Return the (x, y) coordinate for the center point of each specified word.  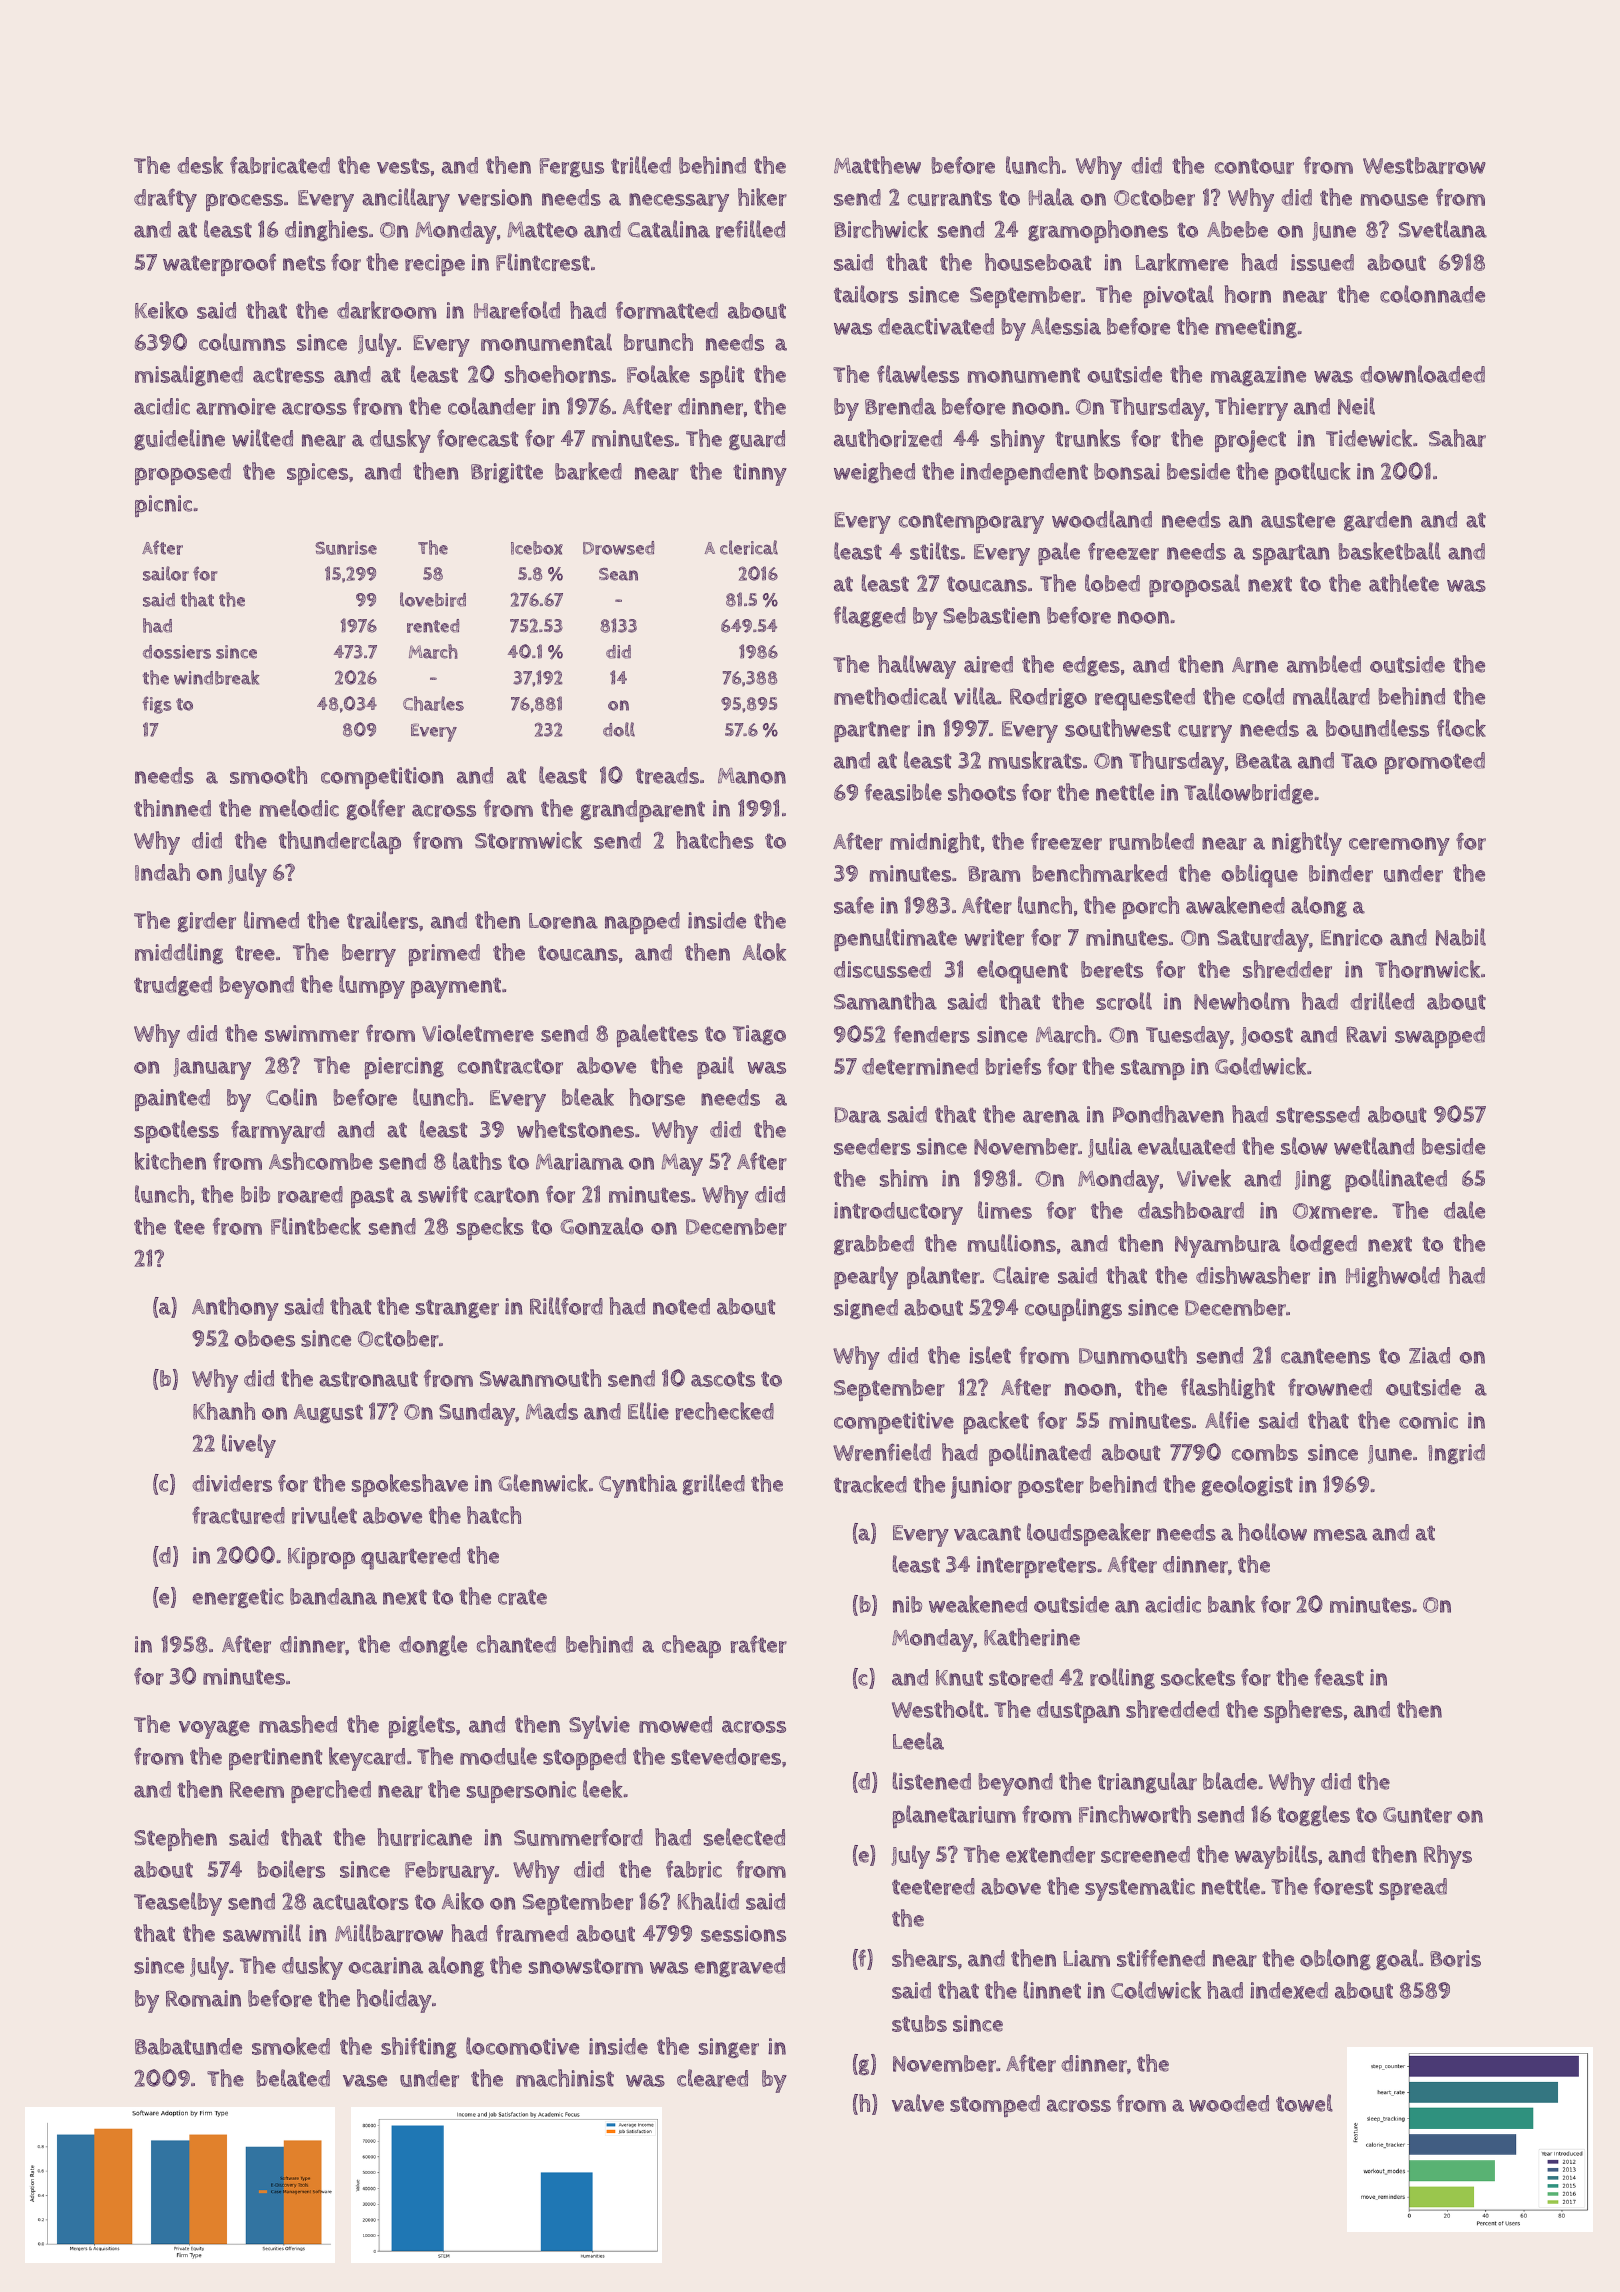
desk (200, 165)
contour (1254, 166)
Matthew (877, 165)
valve (918, 2103)
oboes (264, 1338)
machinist (565, 2078)
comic (1428, 1420)
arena (1051, 1116)
